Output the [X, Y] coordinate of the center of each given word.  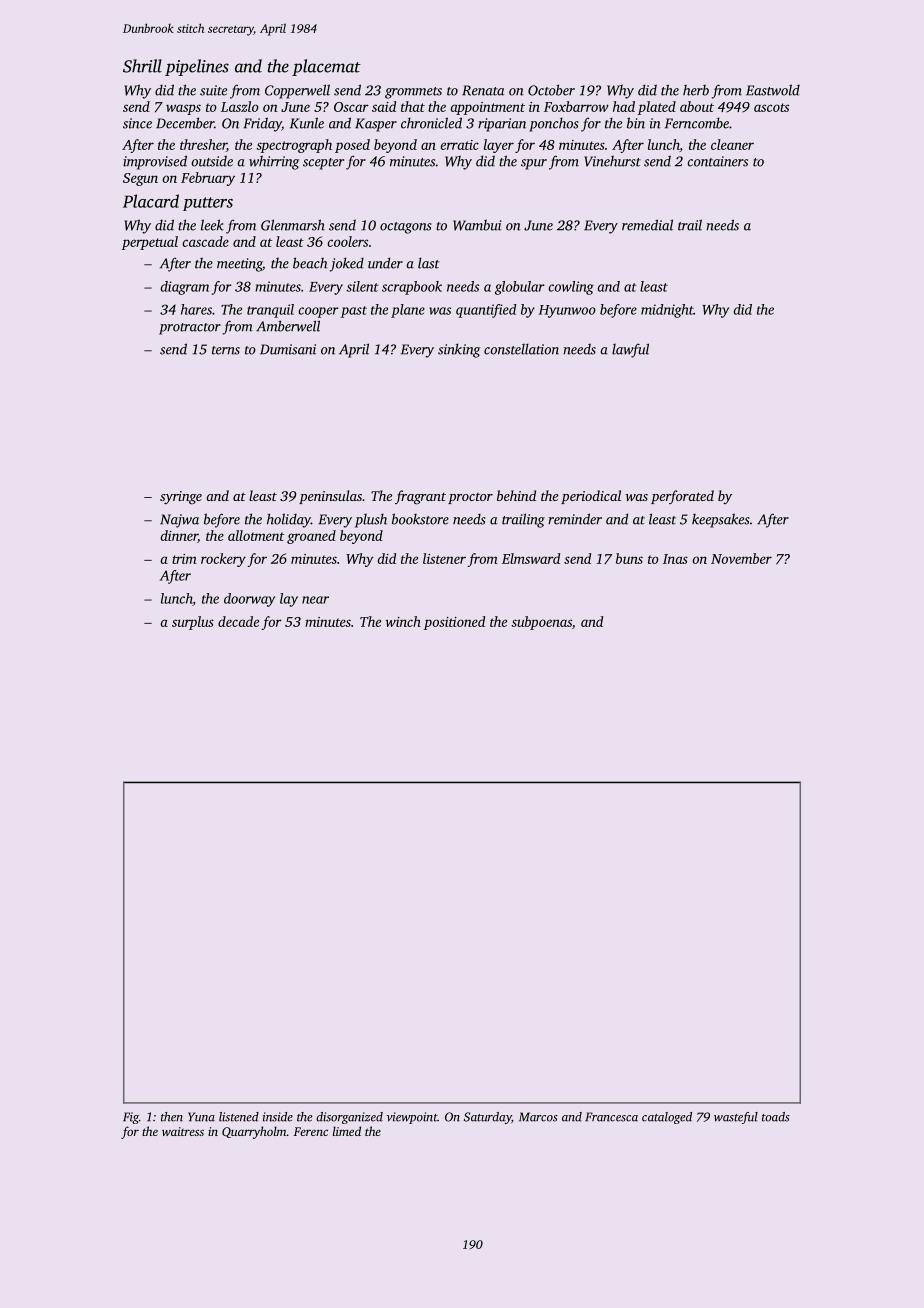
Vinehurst [612, 161]
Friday [262, 124]
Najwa [179, 521]
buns [629, 558]
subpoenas [541, 623]
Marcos [538, 1117]
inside [278, 1117]
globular [520, 288]
